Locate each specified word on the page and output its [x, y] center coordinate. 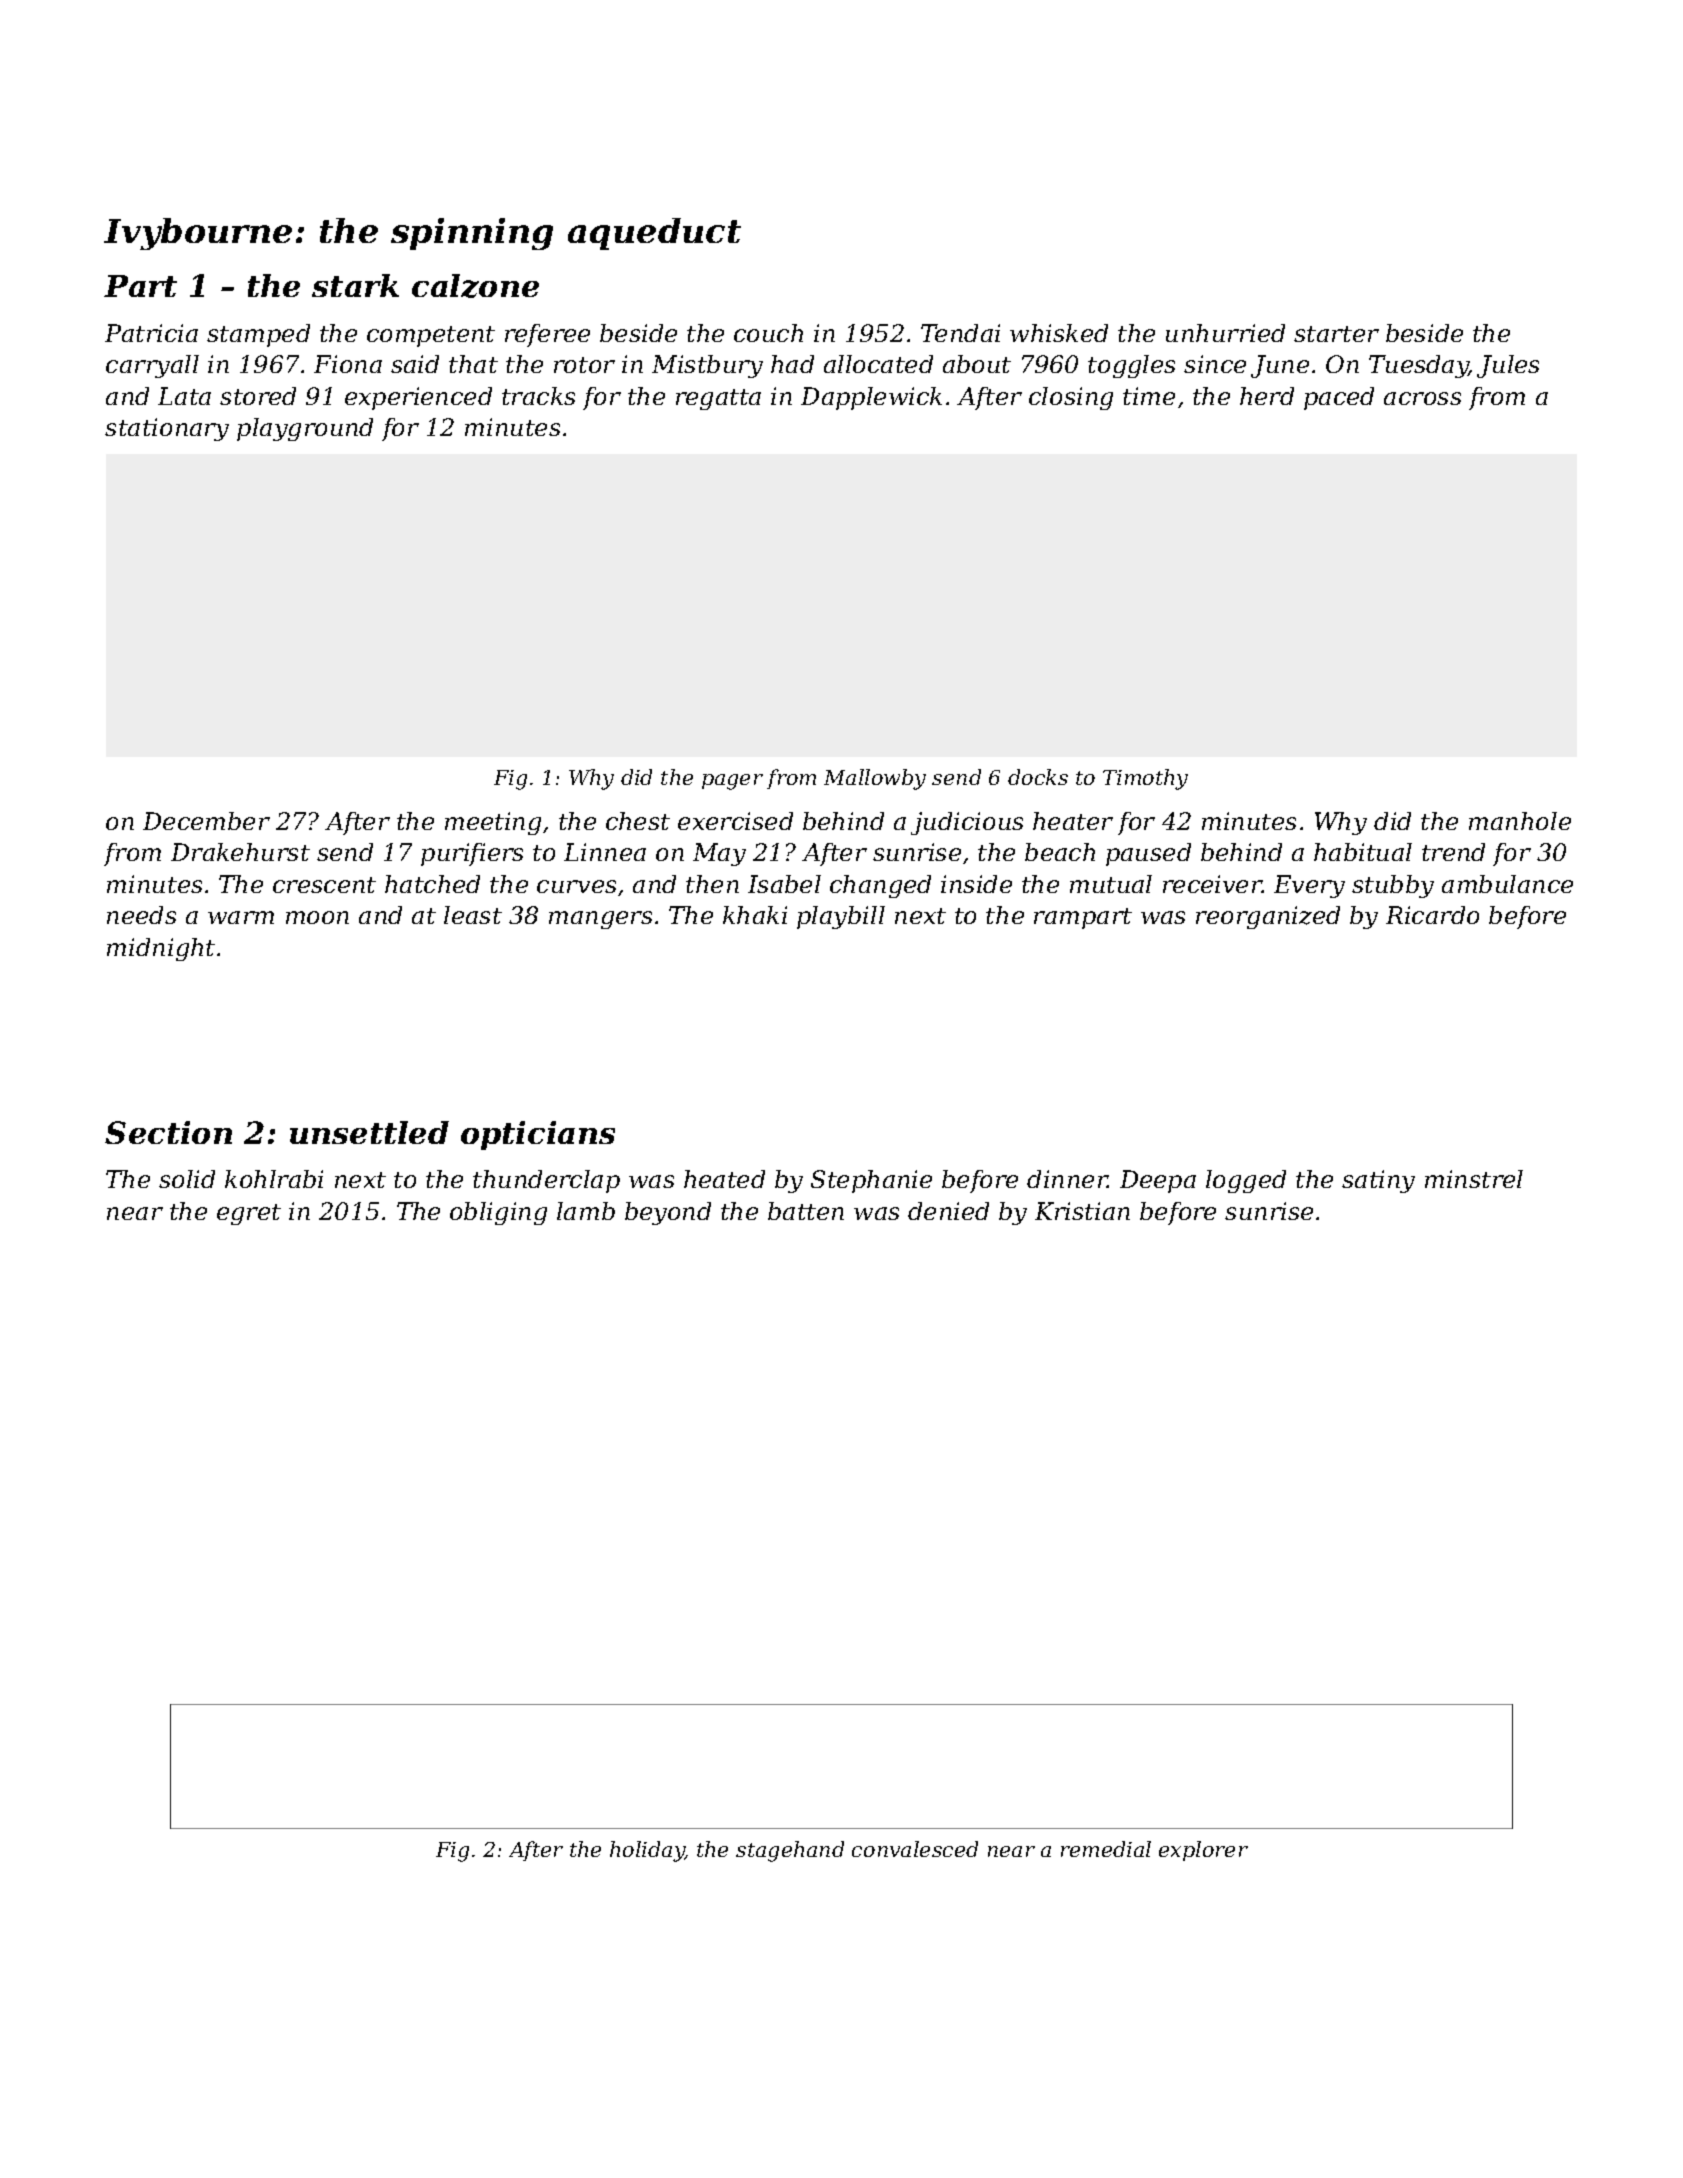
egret [249, 1214]
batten [806, 1211]
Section [168, 1132]
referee [547, 335]
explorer [1203, 1851]
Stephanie [871, 1181]
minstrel [1474, 1179]
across [1422, 398]
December [206, 821]
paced [1339, 398]
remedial [1106, 1849]
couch [768, 333]
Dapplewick [871, 398]
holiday [647, 1851]
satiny [1378, 1181]
